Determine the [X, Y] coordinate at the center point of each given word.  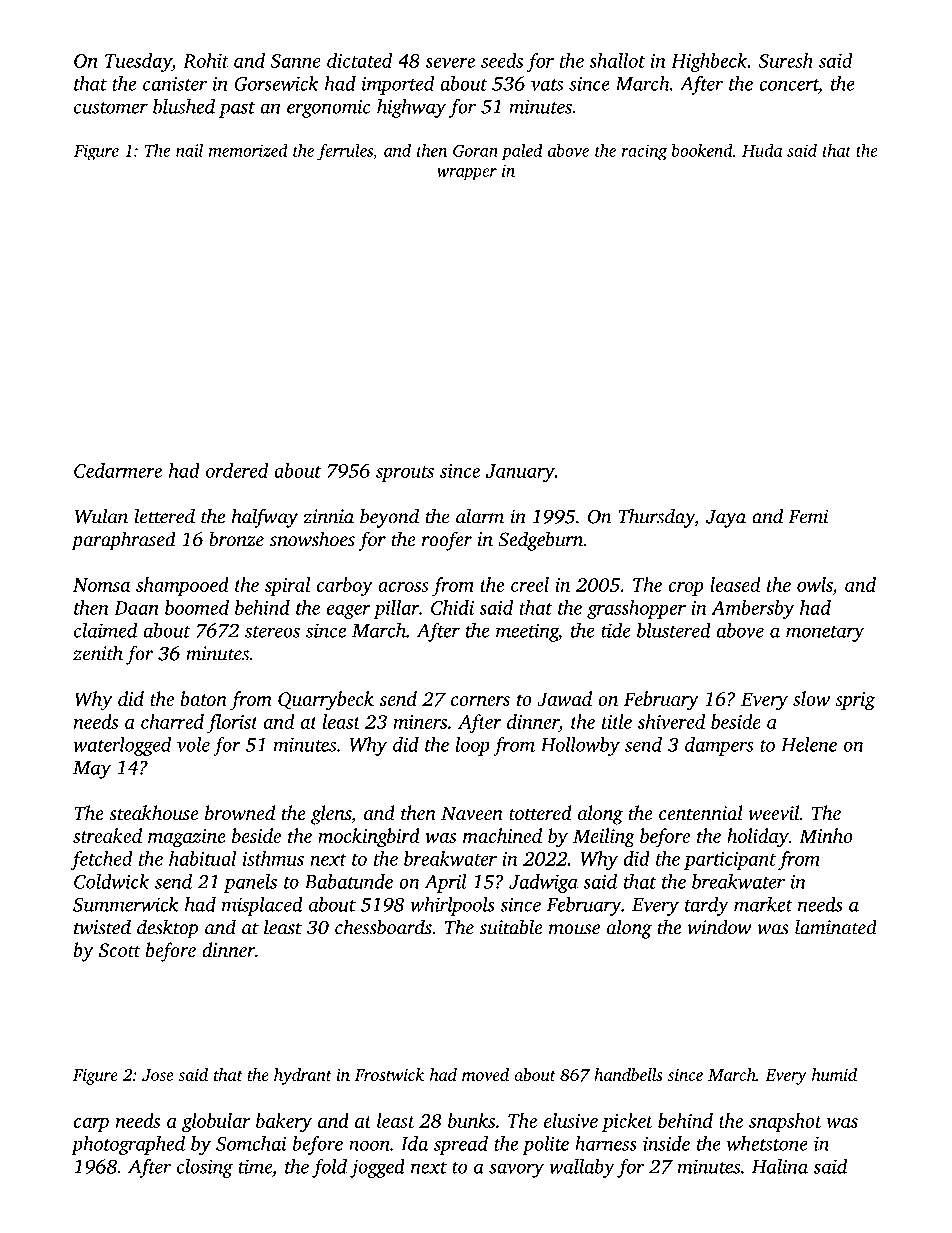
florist [232, 724]
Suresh [785, 60]
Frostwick [389, 1074]
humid [834, 1074]
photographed [128, 1145]
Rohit [206, 60]
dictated [359, 60]
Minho [826, 835]
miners [420, 722]
